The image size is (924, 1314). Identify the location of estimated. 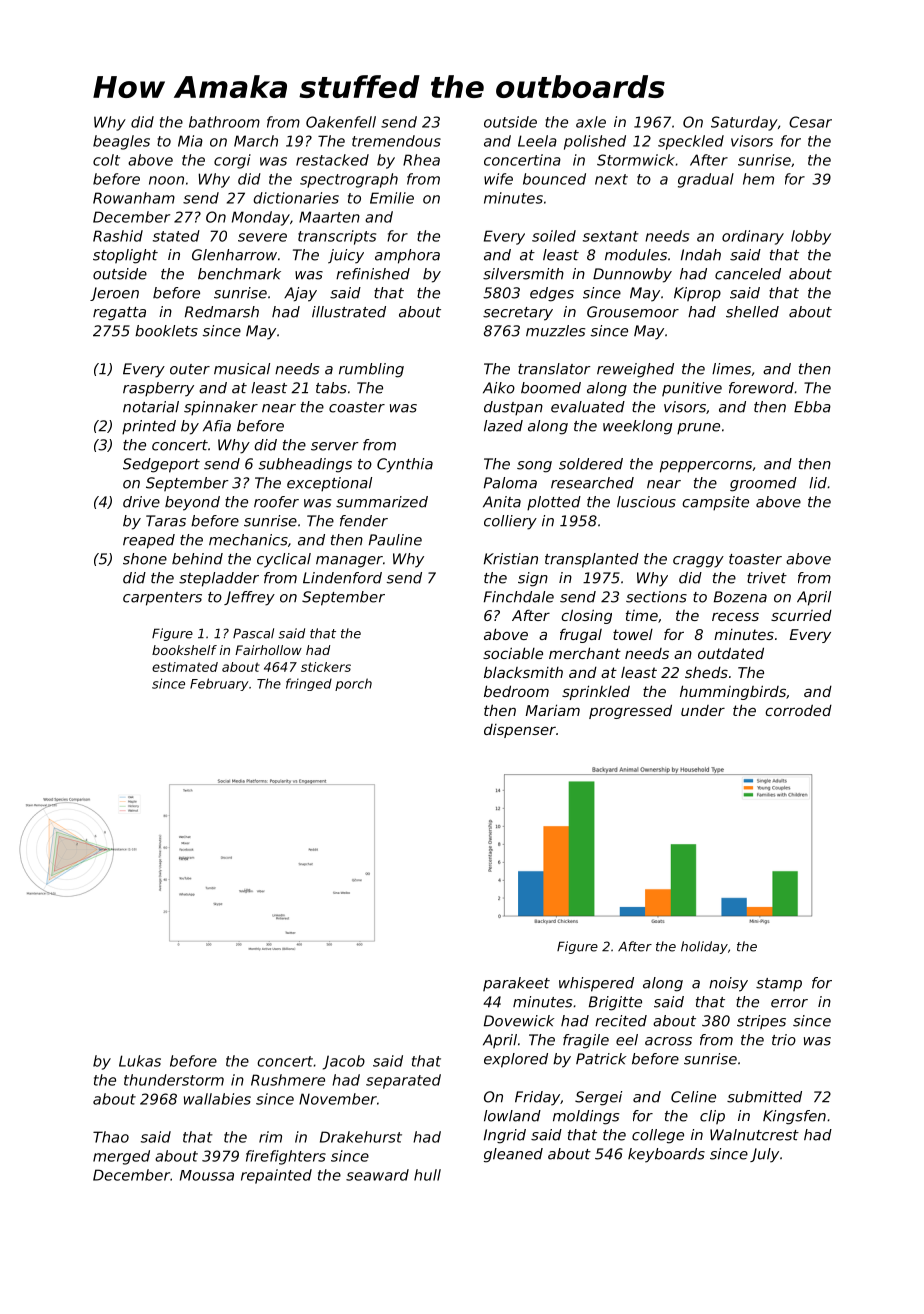
(185, 667).
